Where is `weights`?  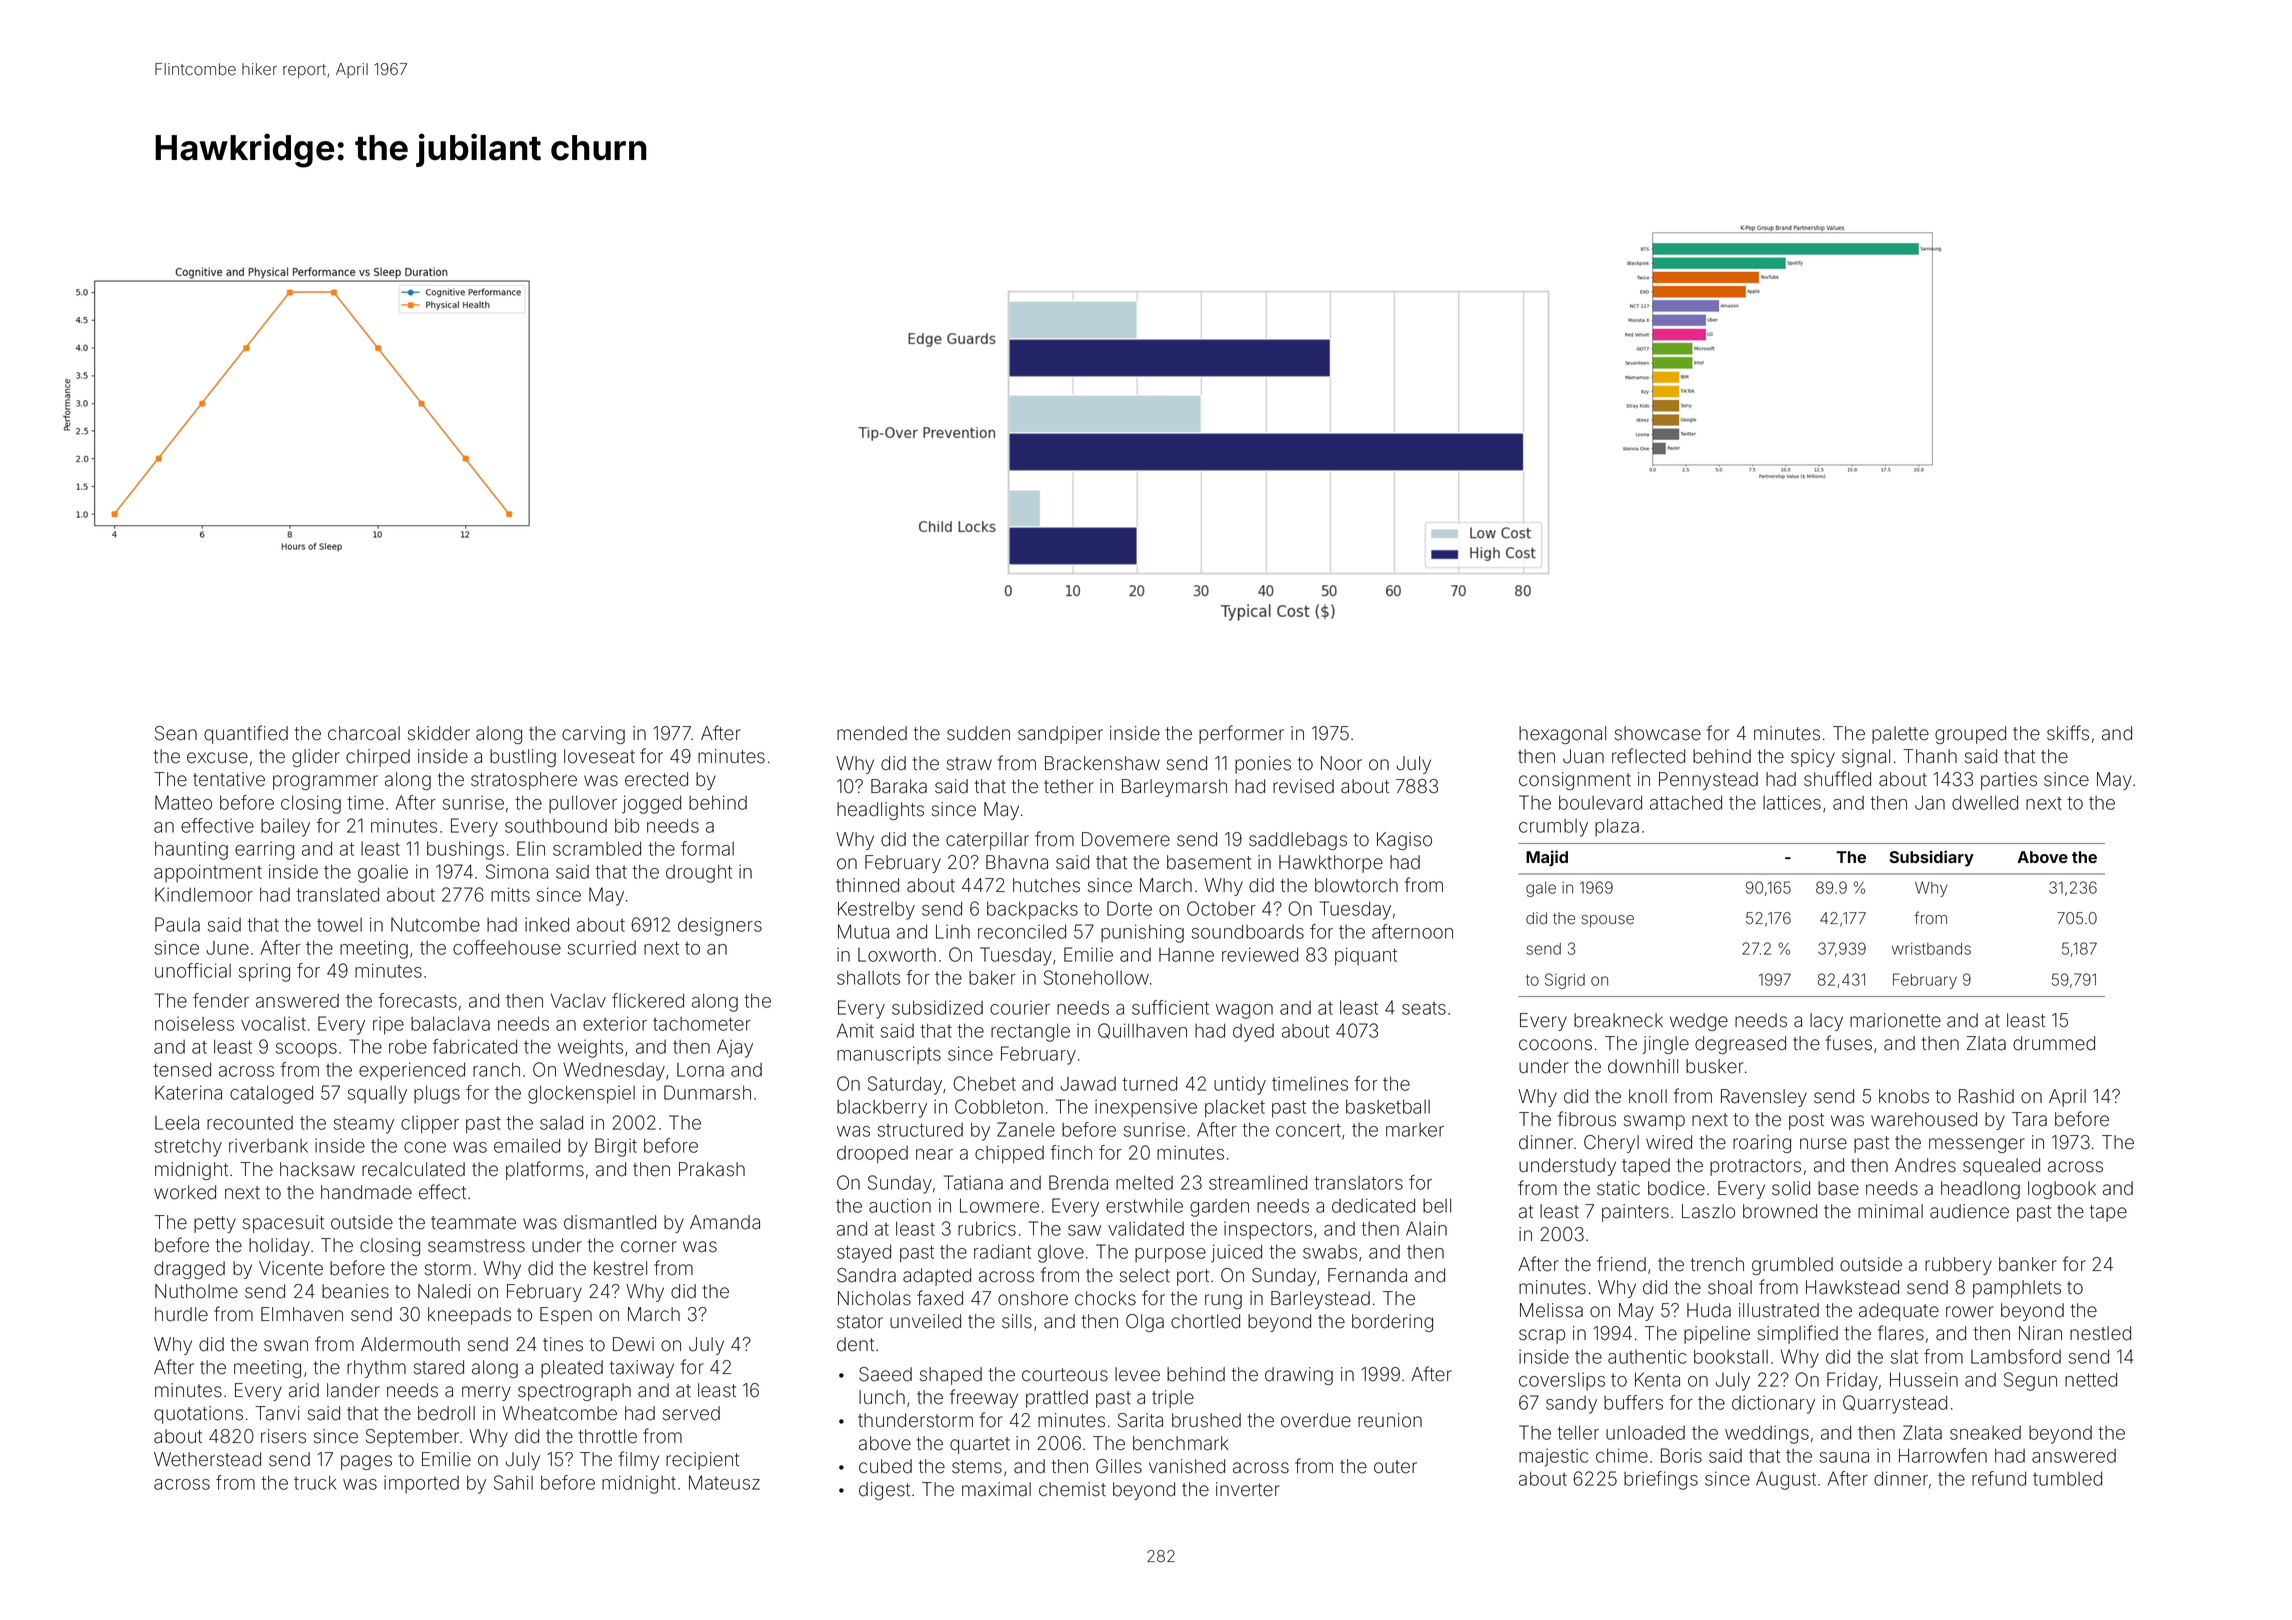
weights is located at coordinates (590, 1048).
